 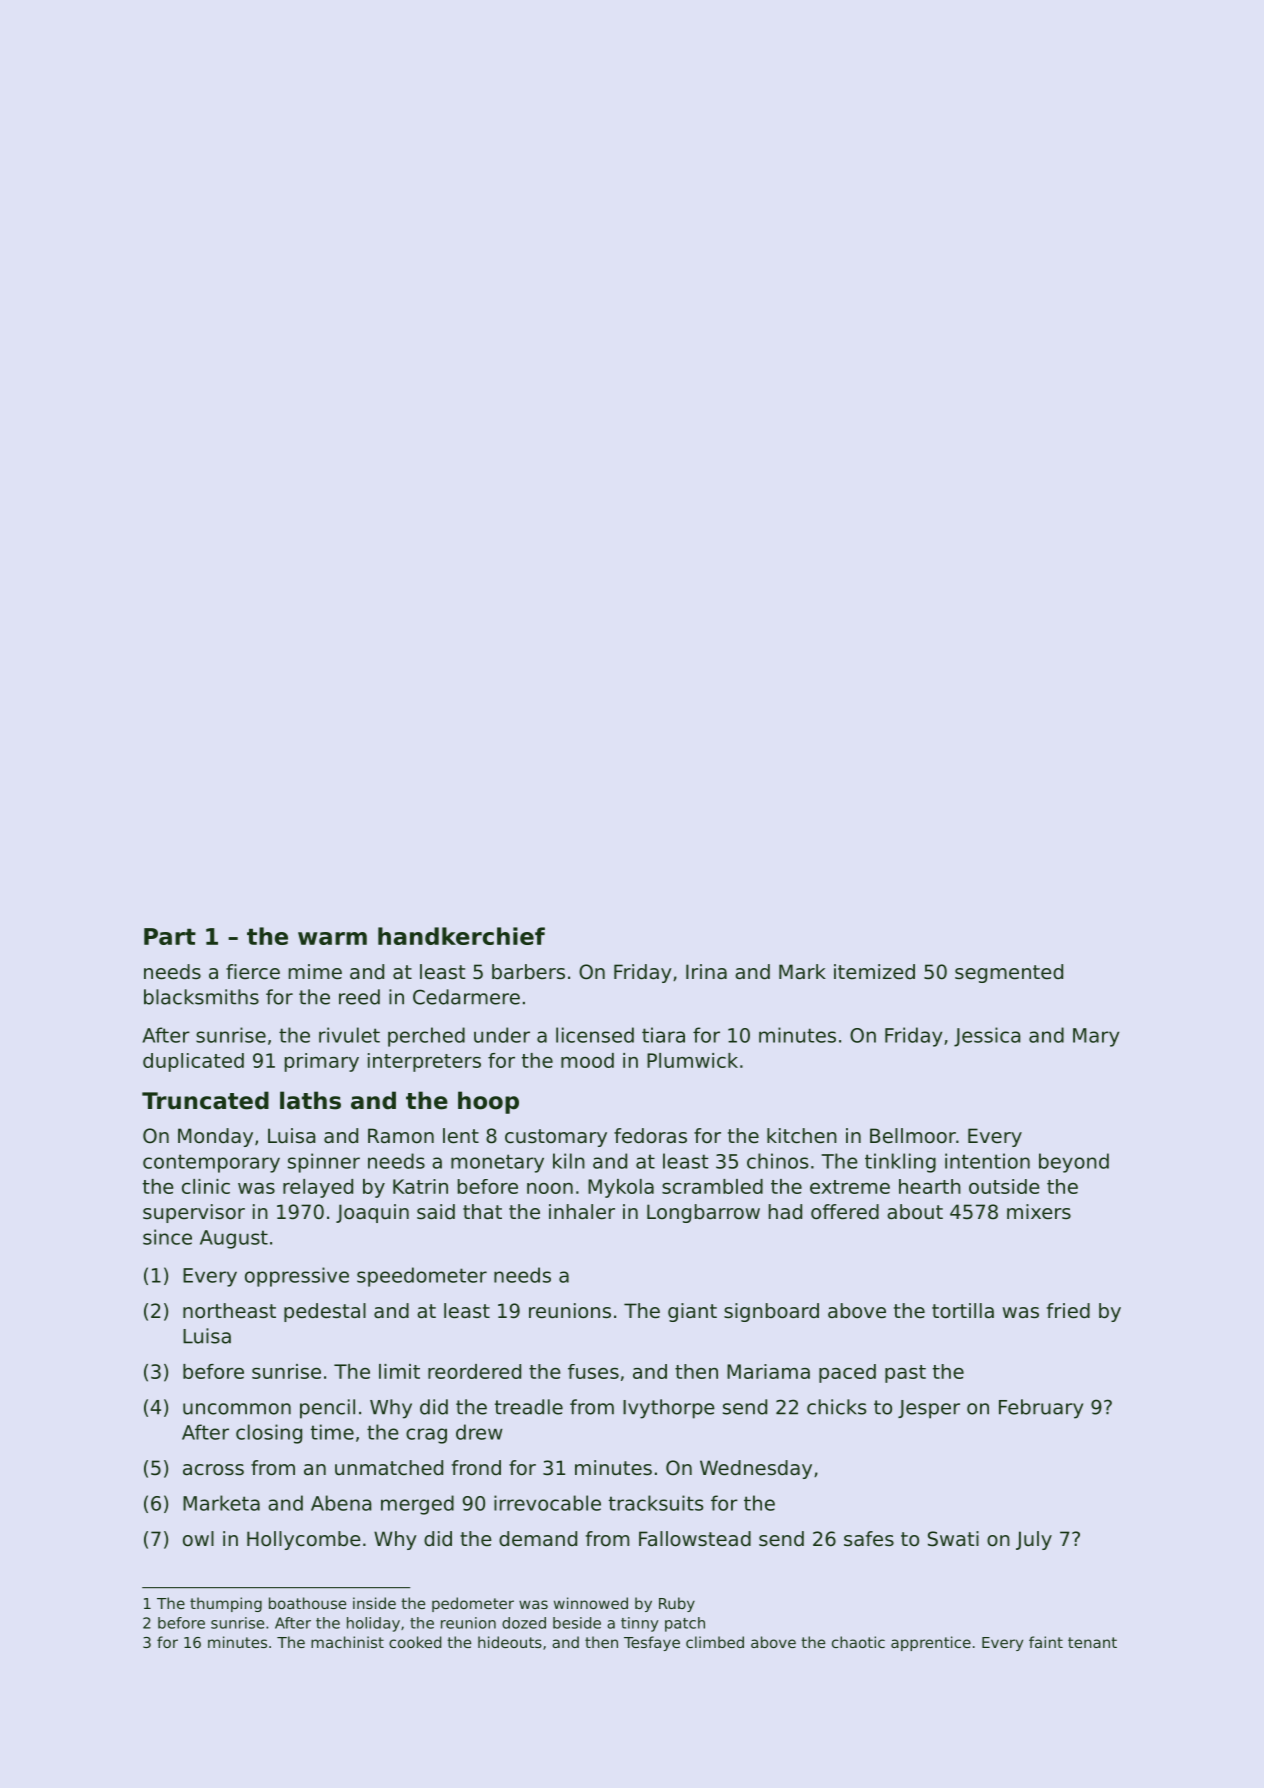 What do you see at coordinates (1041, 1409) in the screenshot?
I see `February` at bounding box center [1041, 1409].
